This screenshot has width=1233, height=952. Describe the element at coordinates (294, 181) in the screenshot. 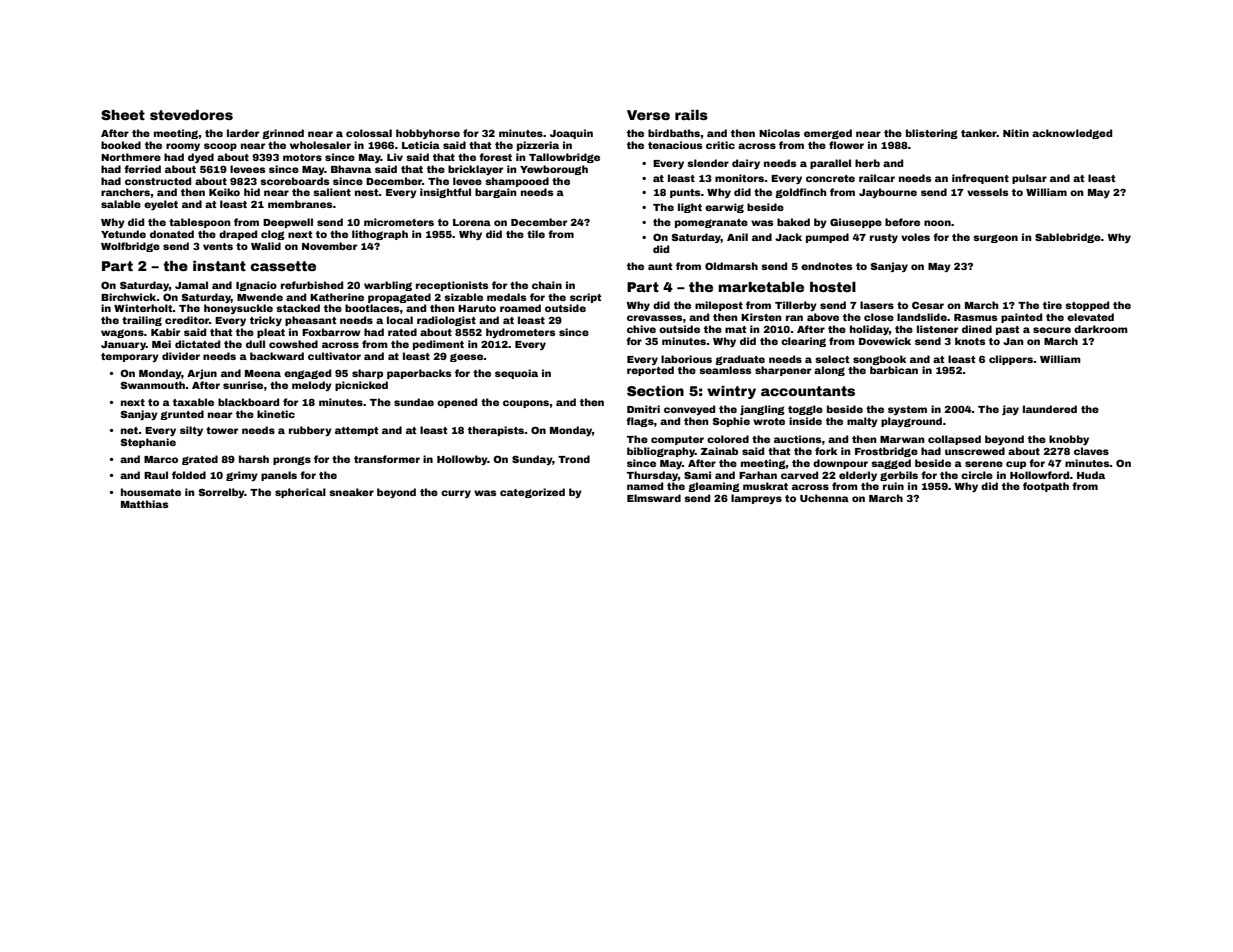

I see `scoreboards` at that location.
